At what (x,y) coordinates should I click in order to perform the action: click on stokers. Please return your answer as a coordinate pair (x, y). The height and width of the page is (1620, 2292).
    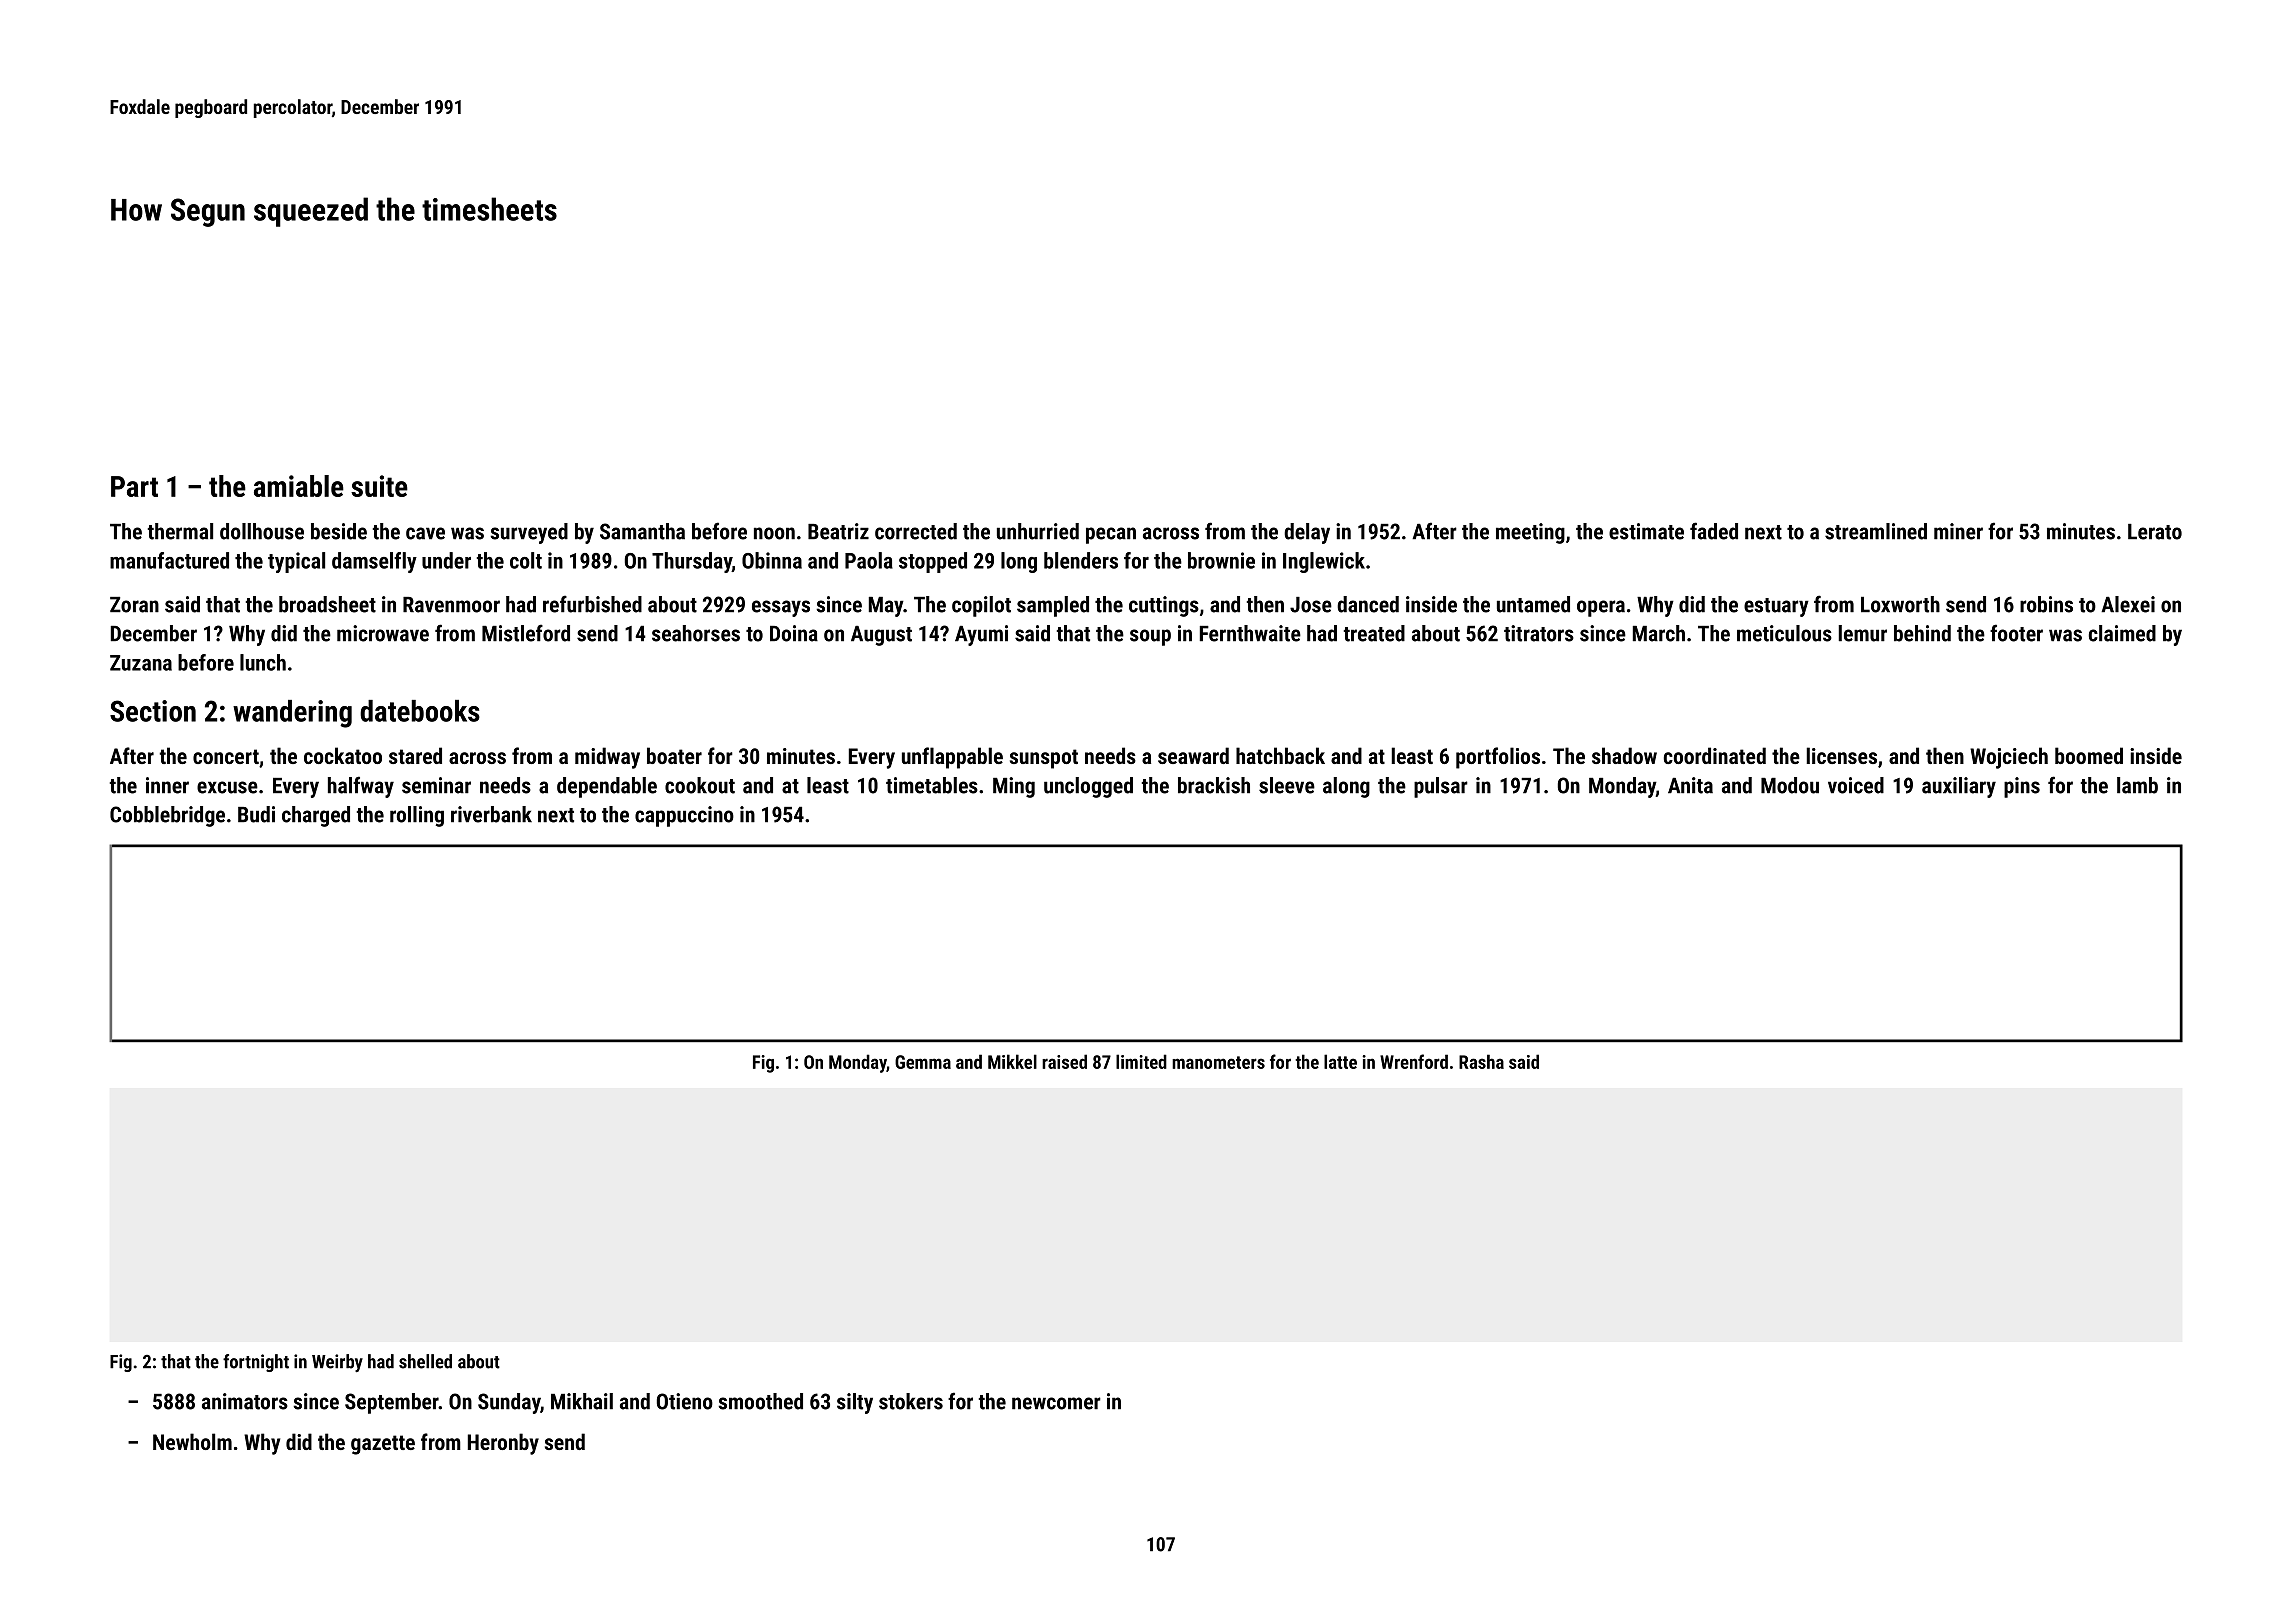
    Looking at the image, I should click on (911, 1401).
